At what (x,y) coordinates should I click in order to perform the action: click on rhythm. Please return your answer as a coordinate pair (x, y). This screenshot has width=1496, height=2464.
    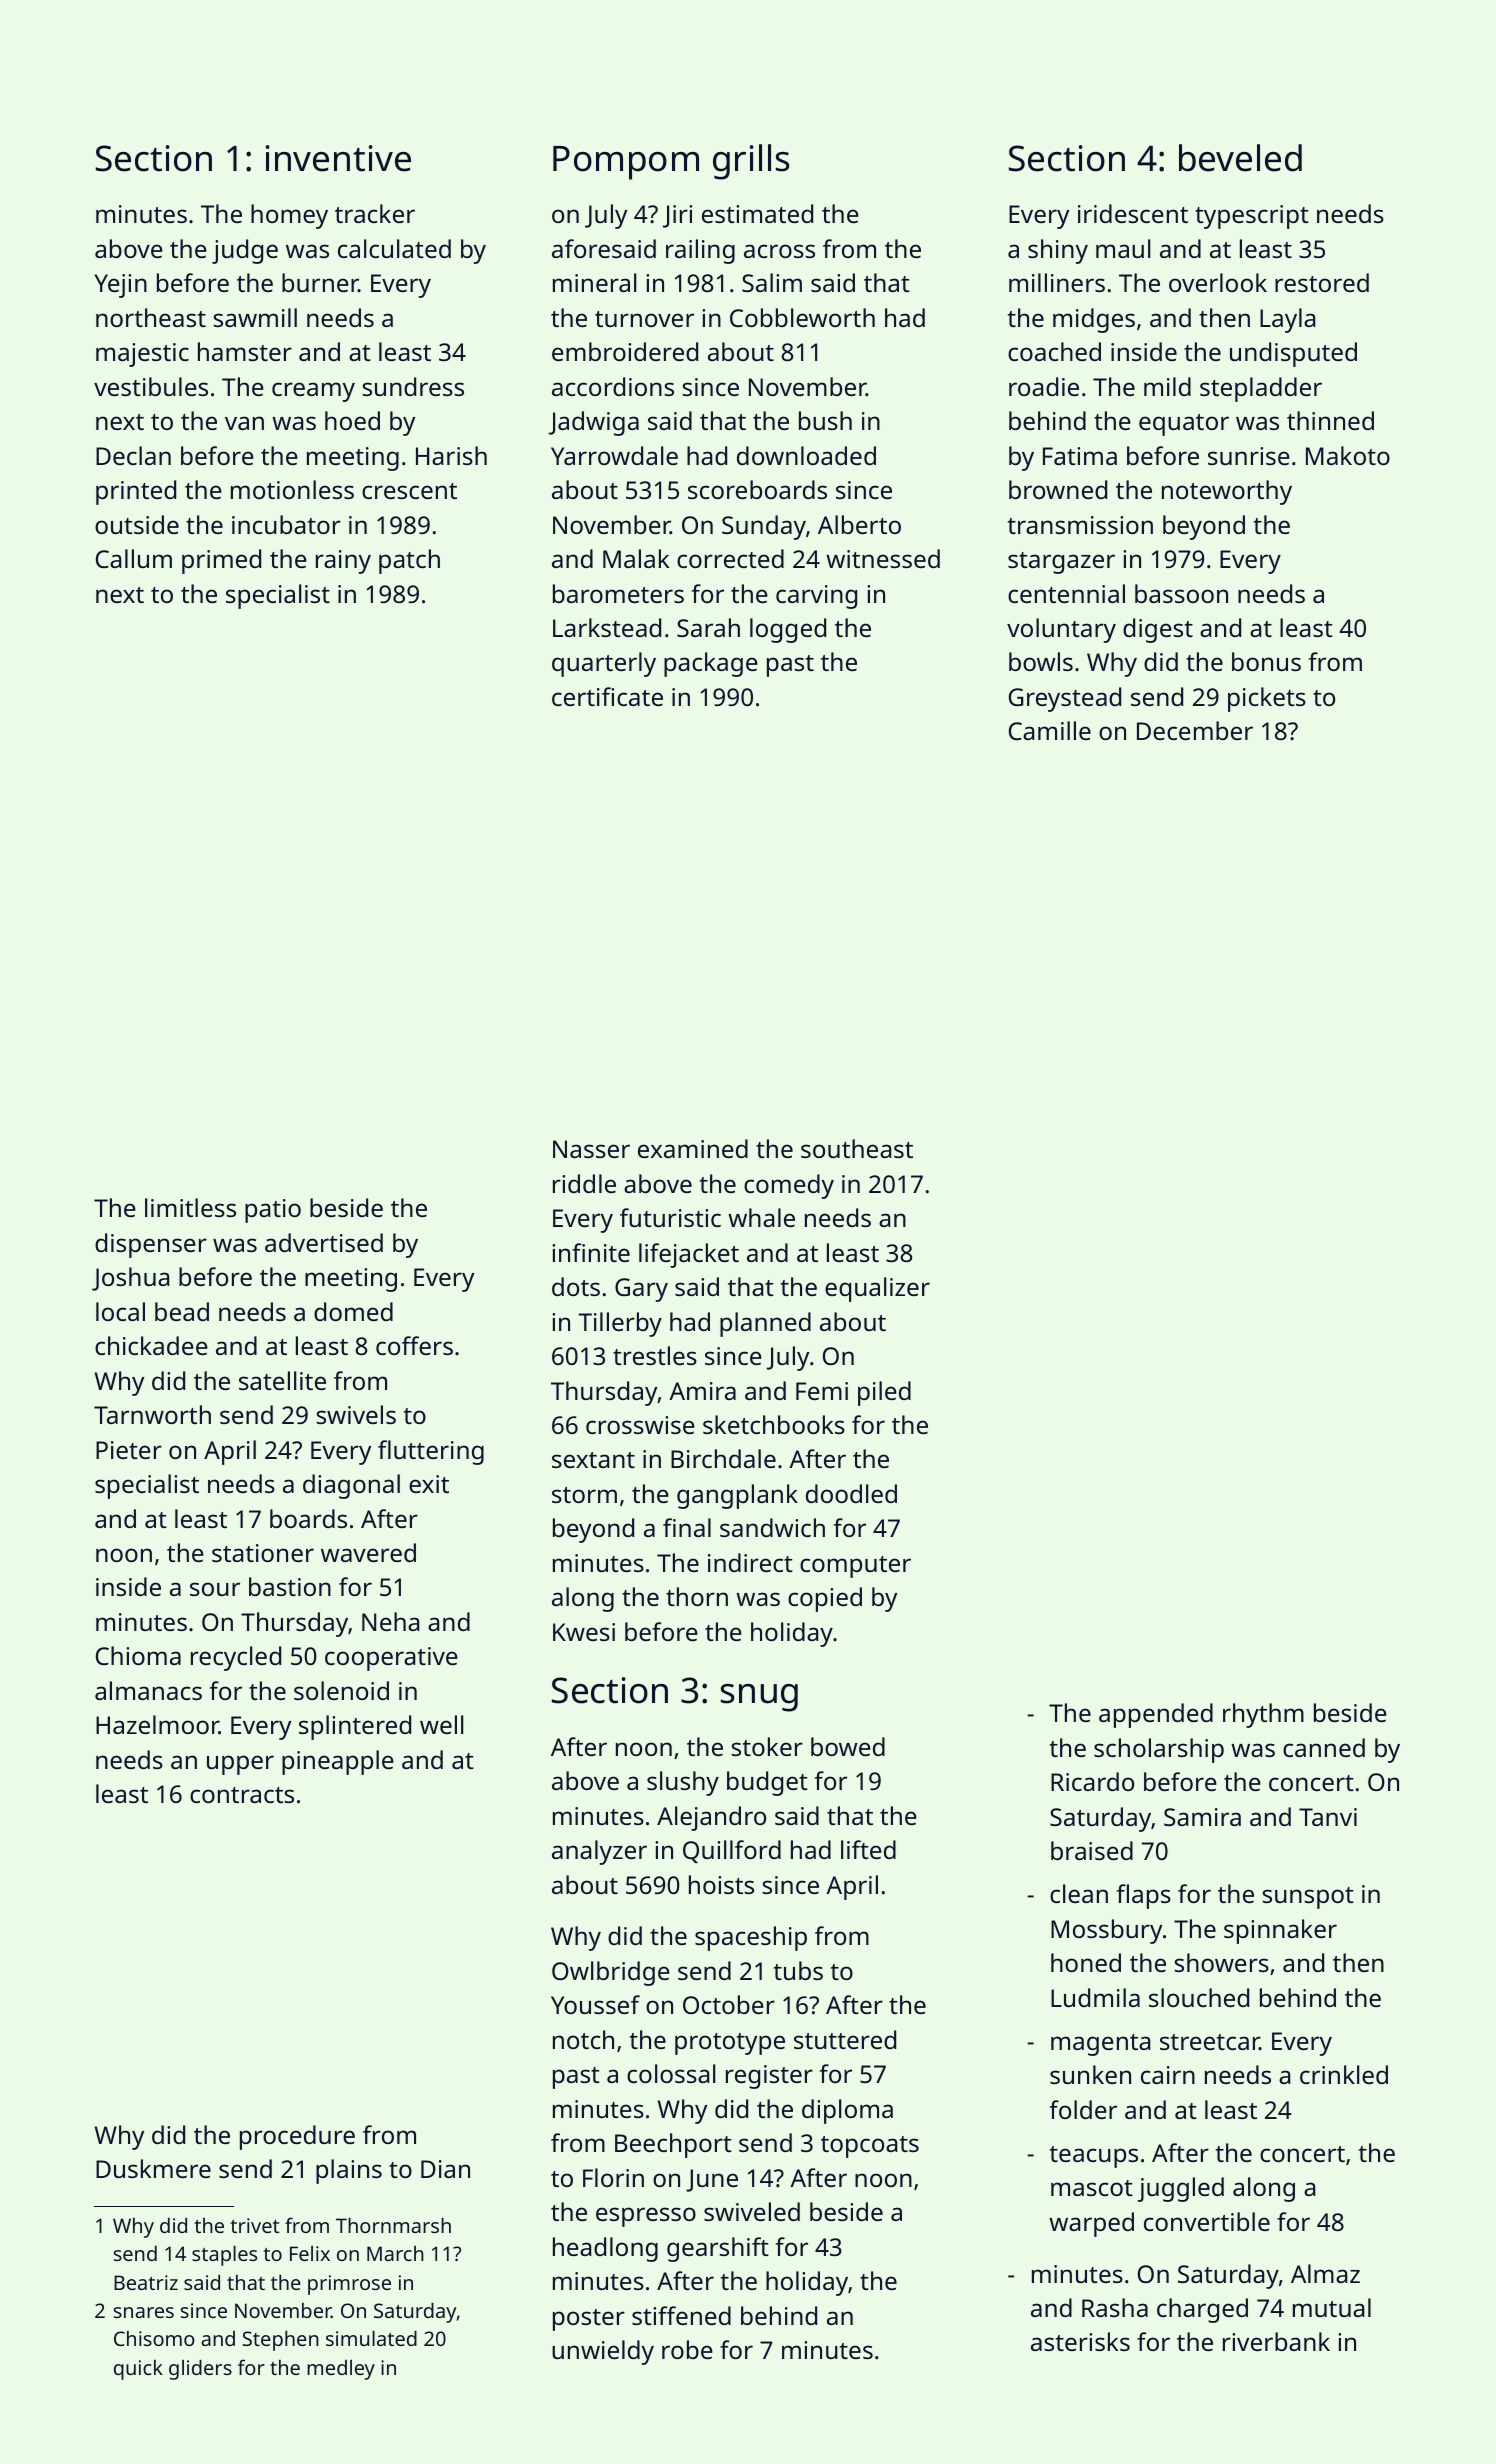
    Looking at the image, I should click on (1263, 1715).
